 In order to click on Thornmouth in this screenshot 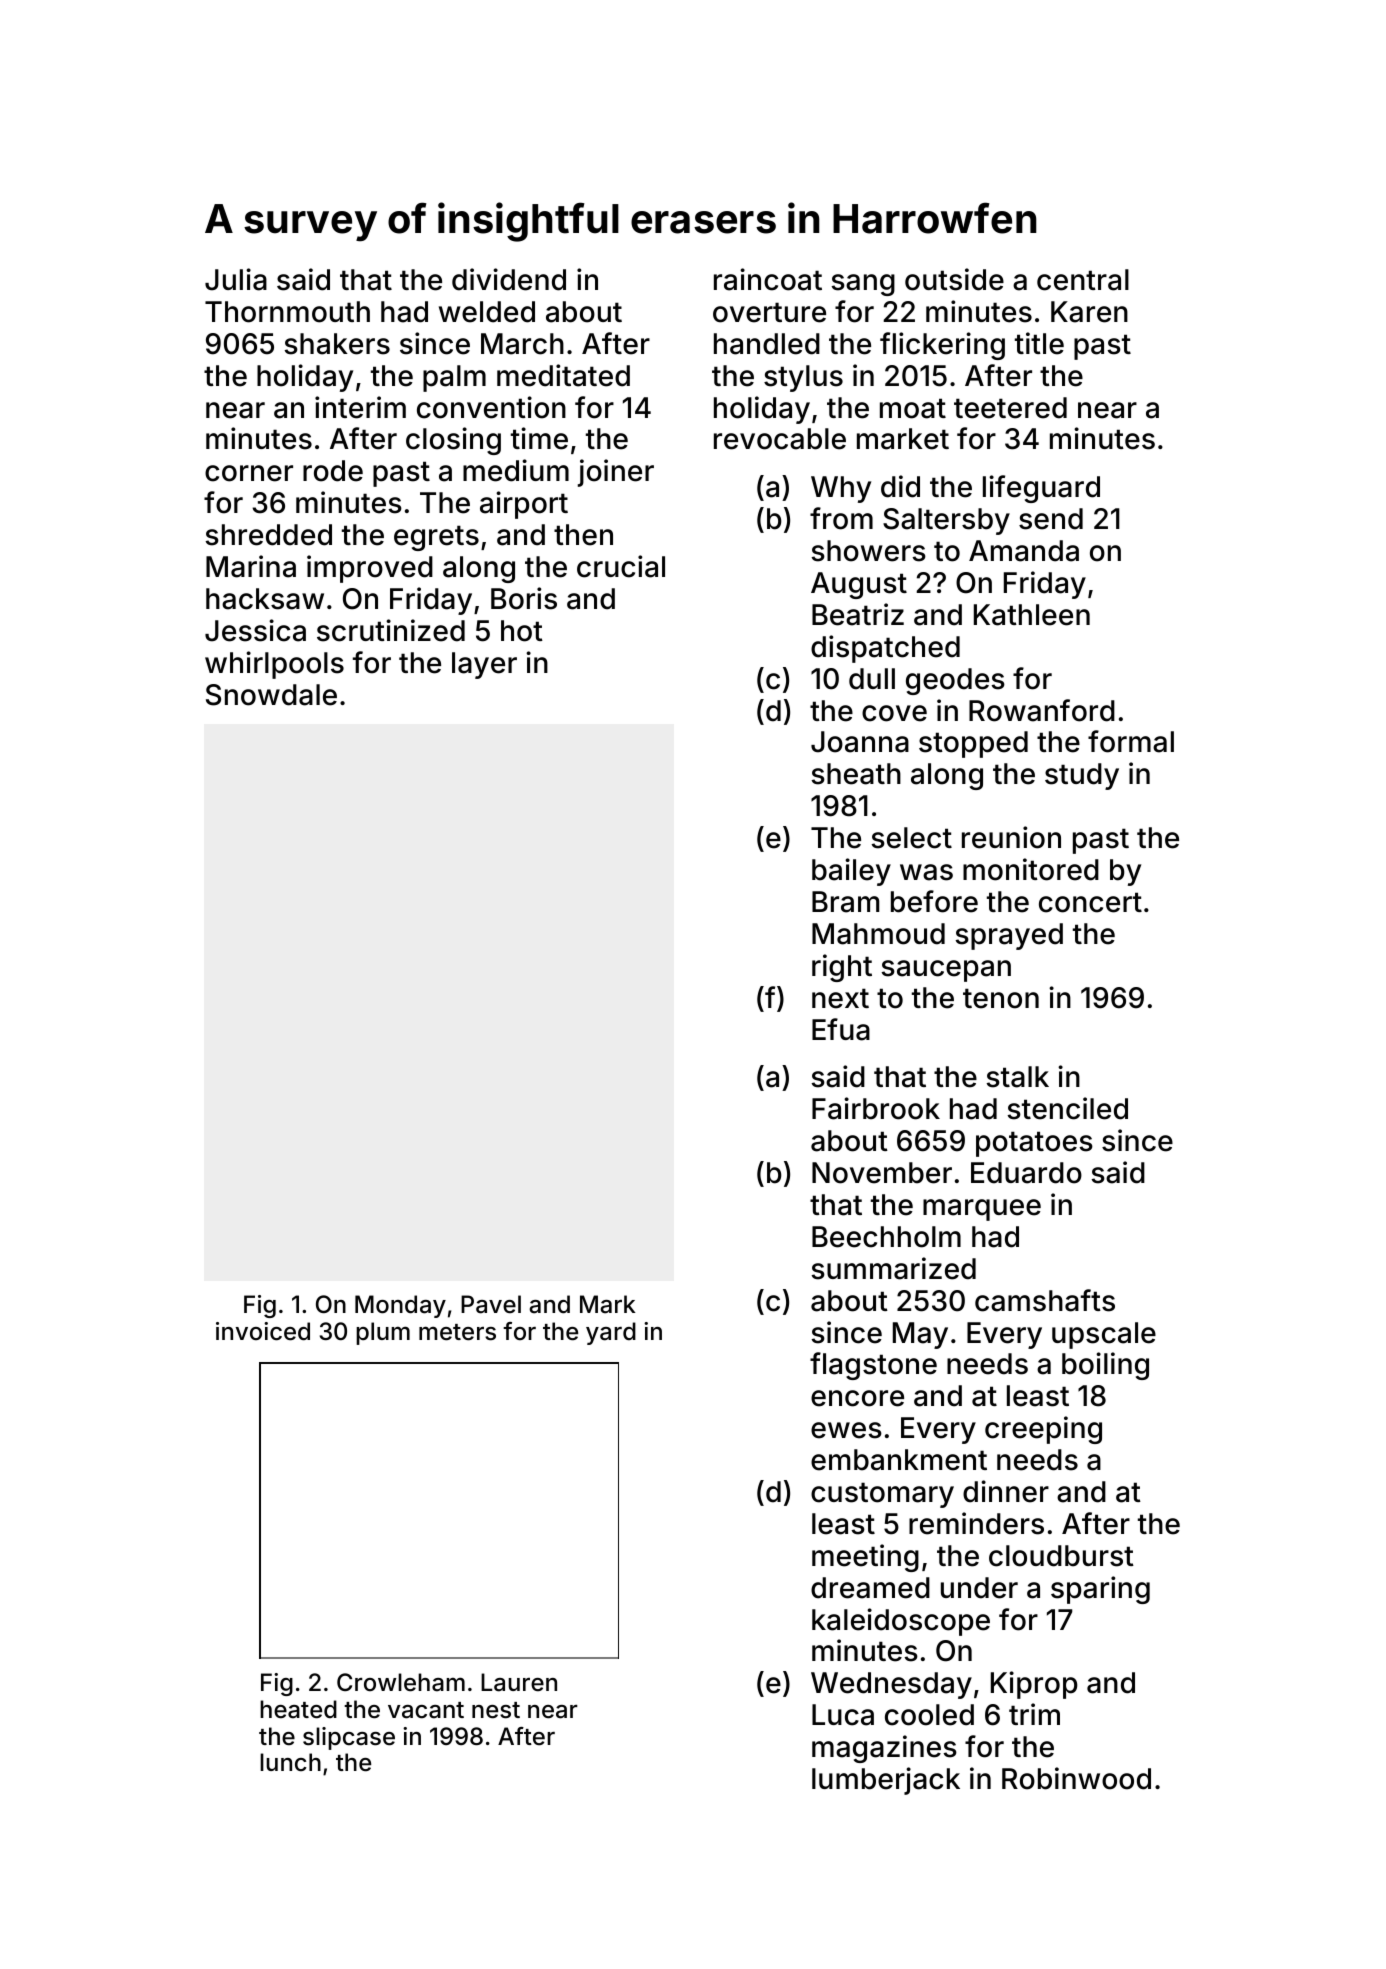, I will do `click(287, 312)`.
